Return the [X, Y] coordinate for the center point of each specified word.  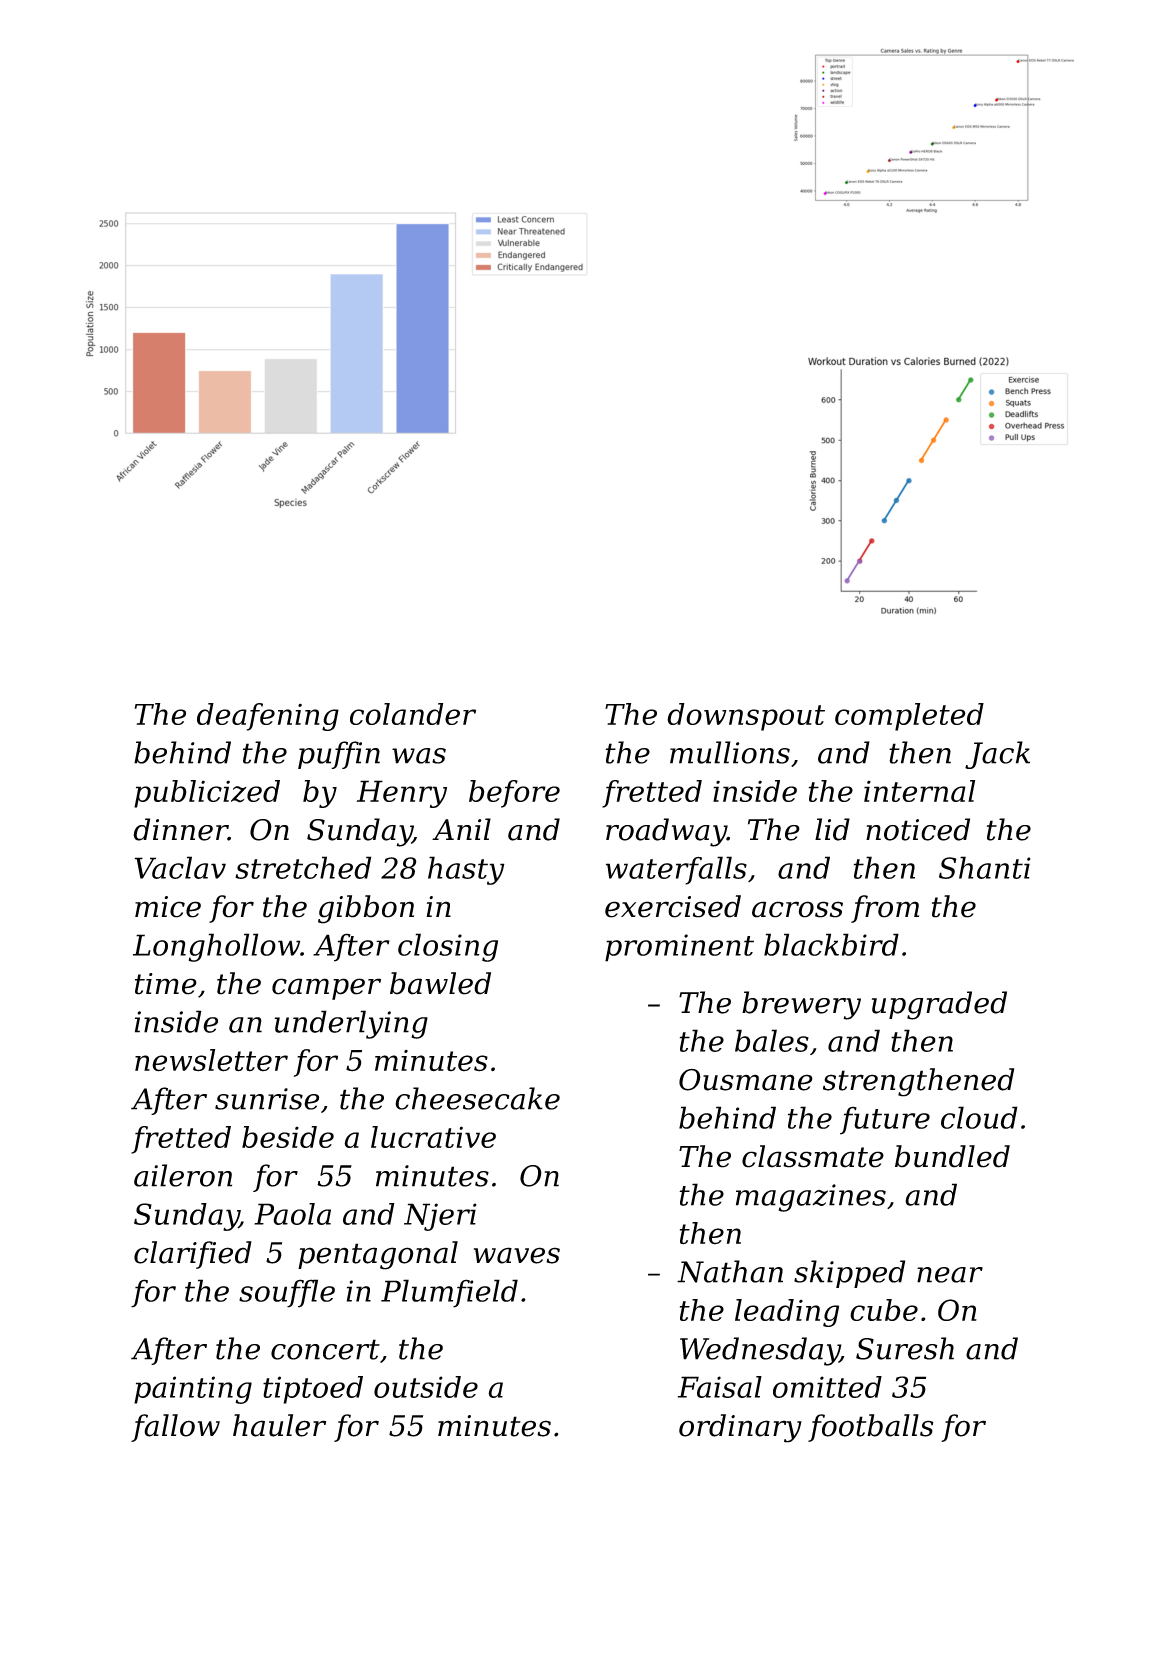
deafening [268, 717]
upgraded [939, 1005]
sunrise [267, 1099]
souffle [287, 1293]
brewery [801, 1005]
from [885, 909]
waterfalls [676, 870]
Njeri [440, 1217]
